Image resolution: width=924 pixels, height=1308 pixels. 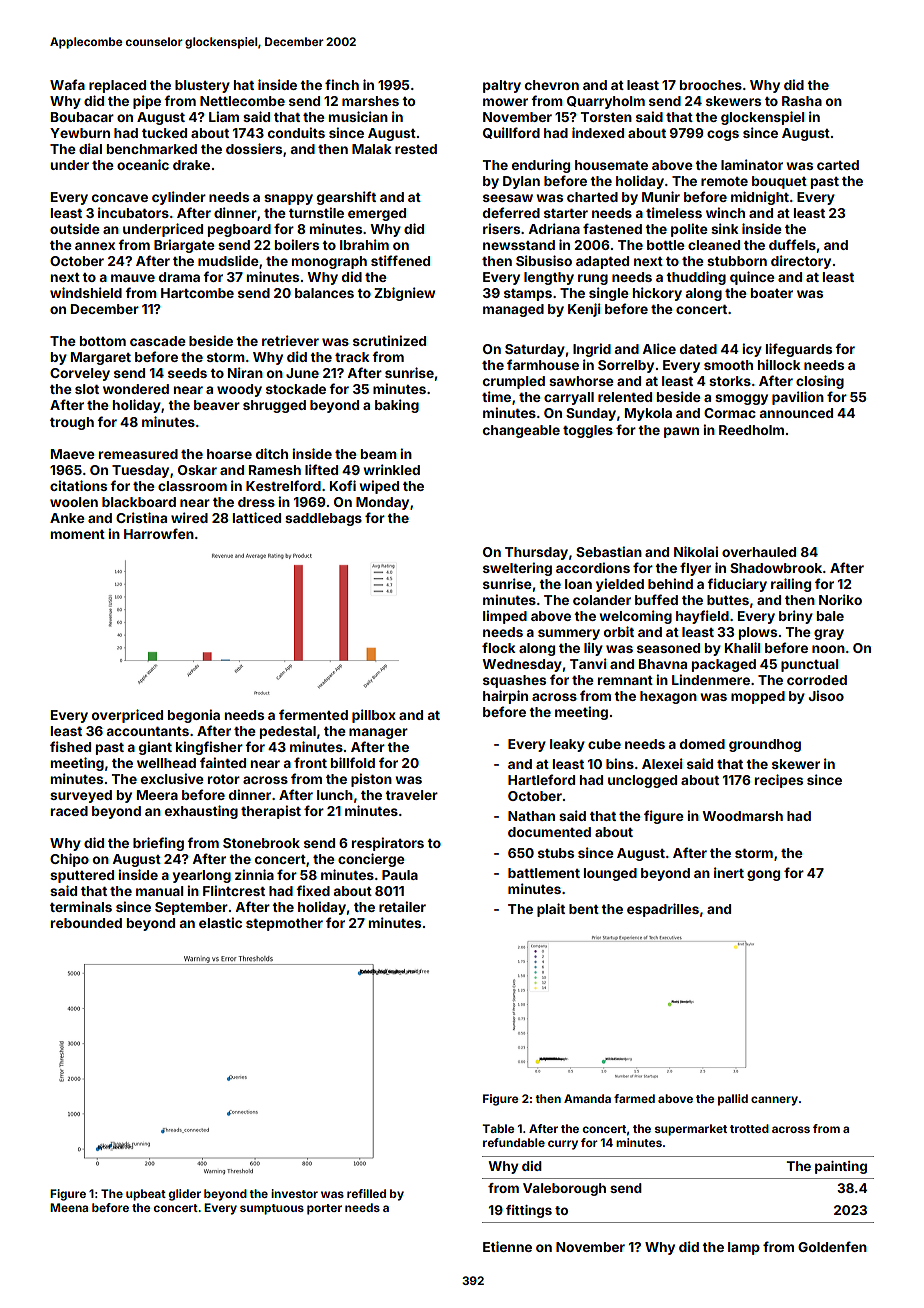 What do you see at coordinates (711, 85) in the screenshot?
I see `brooches` at bounding box center [711, 85].
